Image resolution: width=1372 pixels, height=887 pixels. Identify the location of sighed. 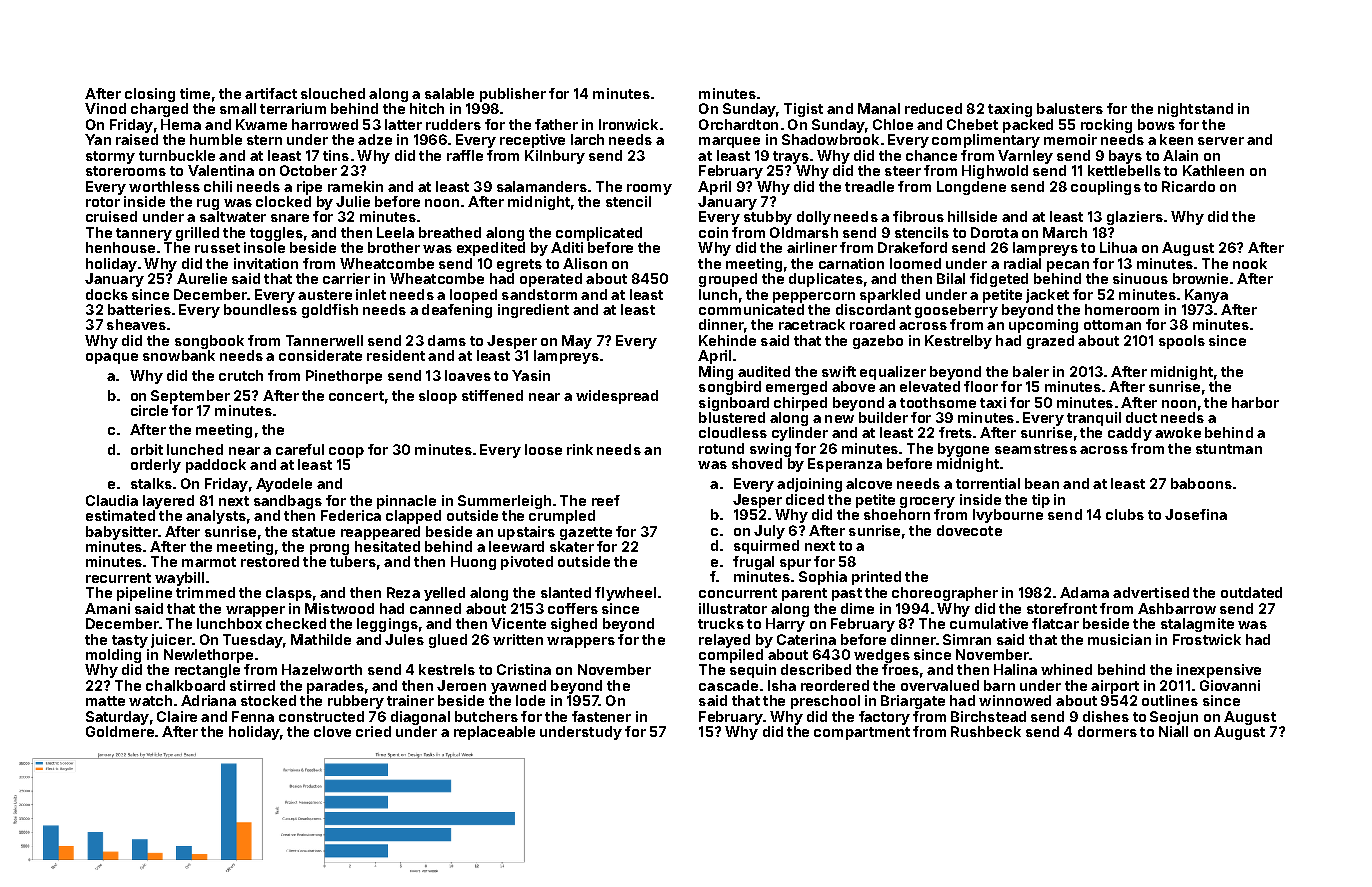
(574, 625).
